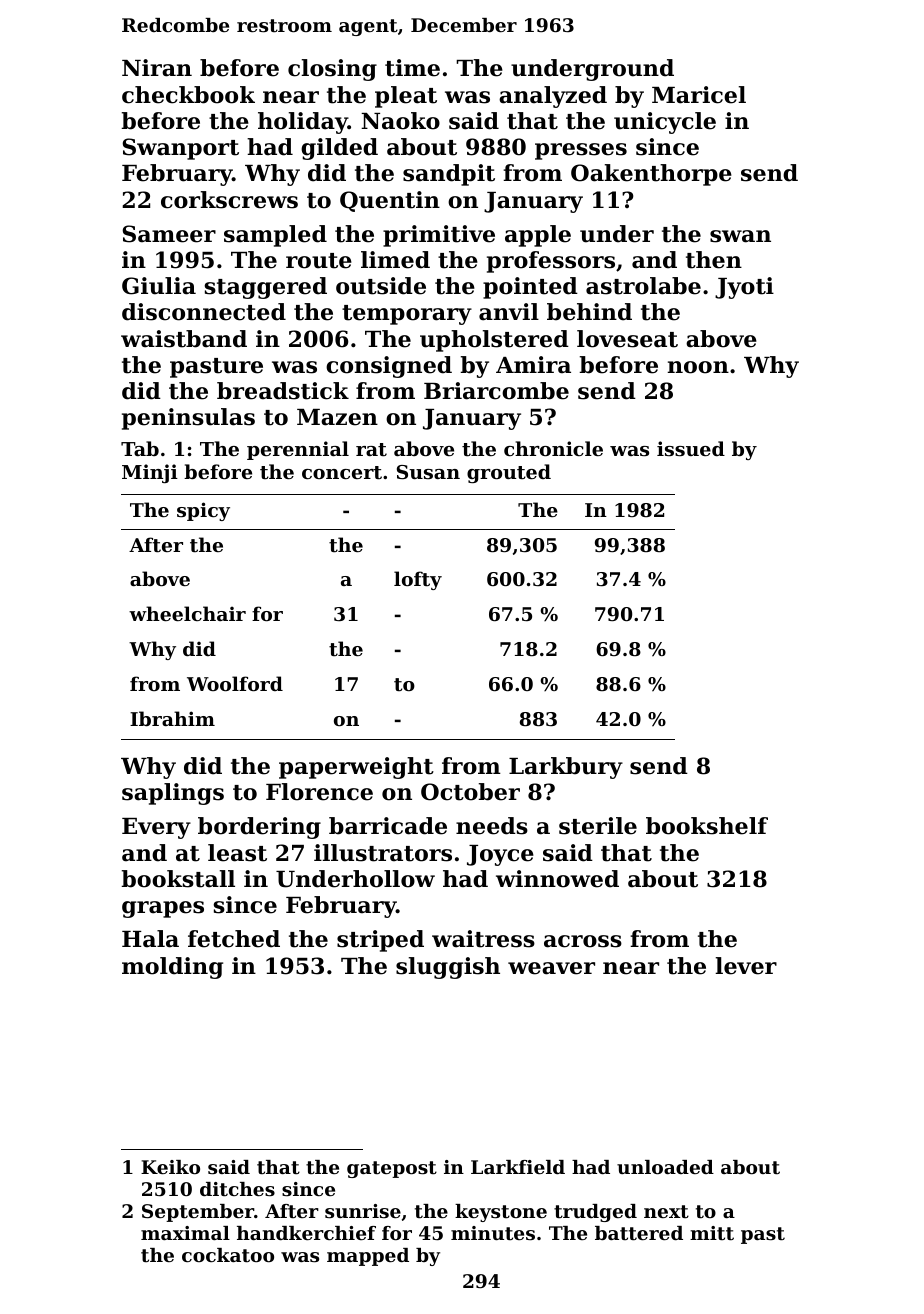 This document has width=924, height=1314. What do you see at coordinates (228, 1255) in the document?
I see `cockatoo` at bounding box center [228, 1255].
